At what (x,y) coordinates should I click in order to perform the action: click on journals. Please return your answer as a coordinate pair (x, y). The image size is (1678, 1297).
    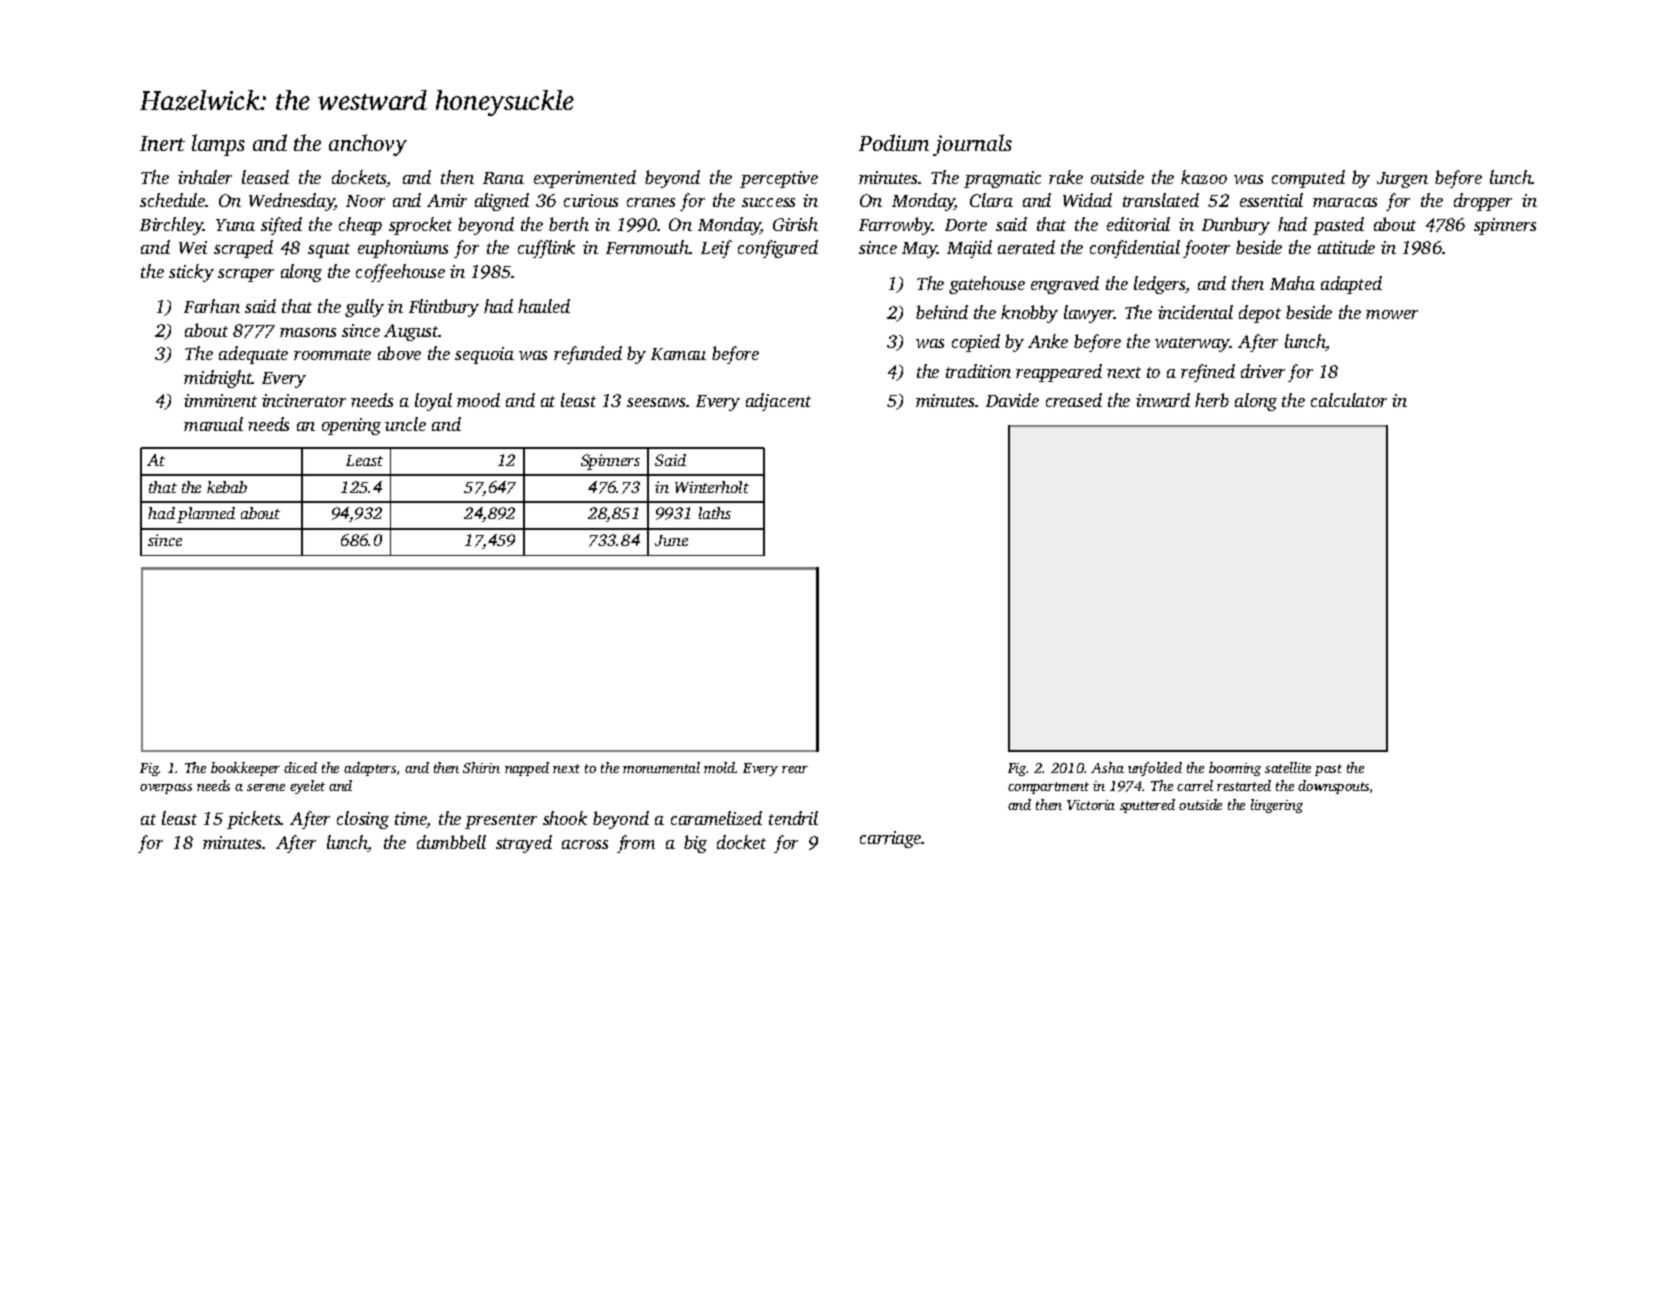
    Looking at the image, I should click on (972, 145).
